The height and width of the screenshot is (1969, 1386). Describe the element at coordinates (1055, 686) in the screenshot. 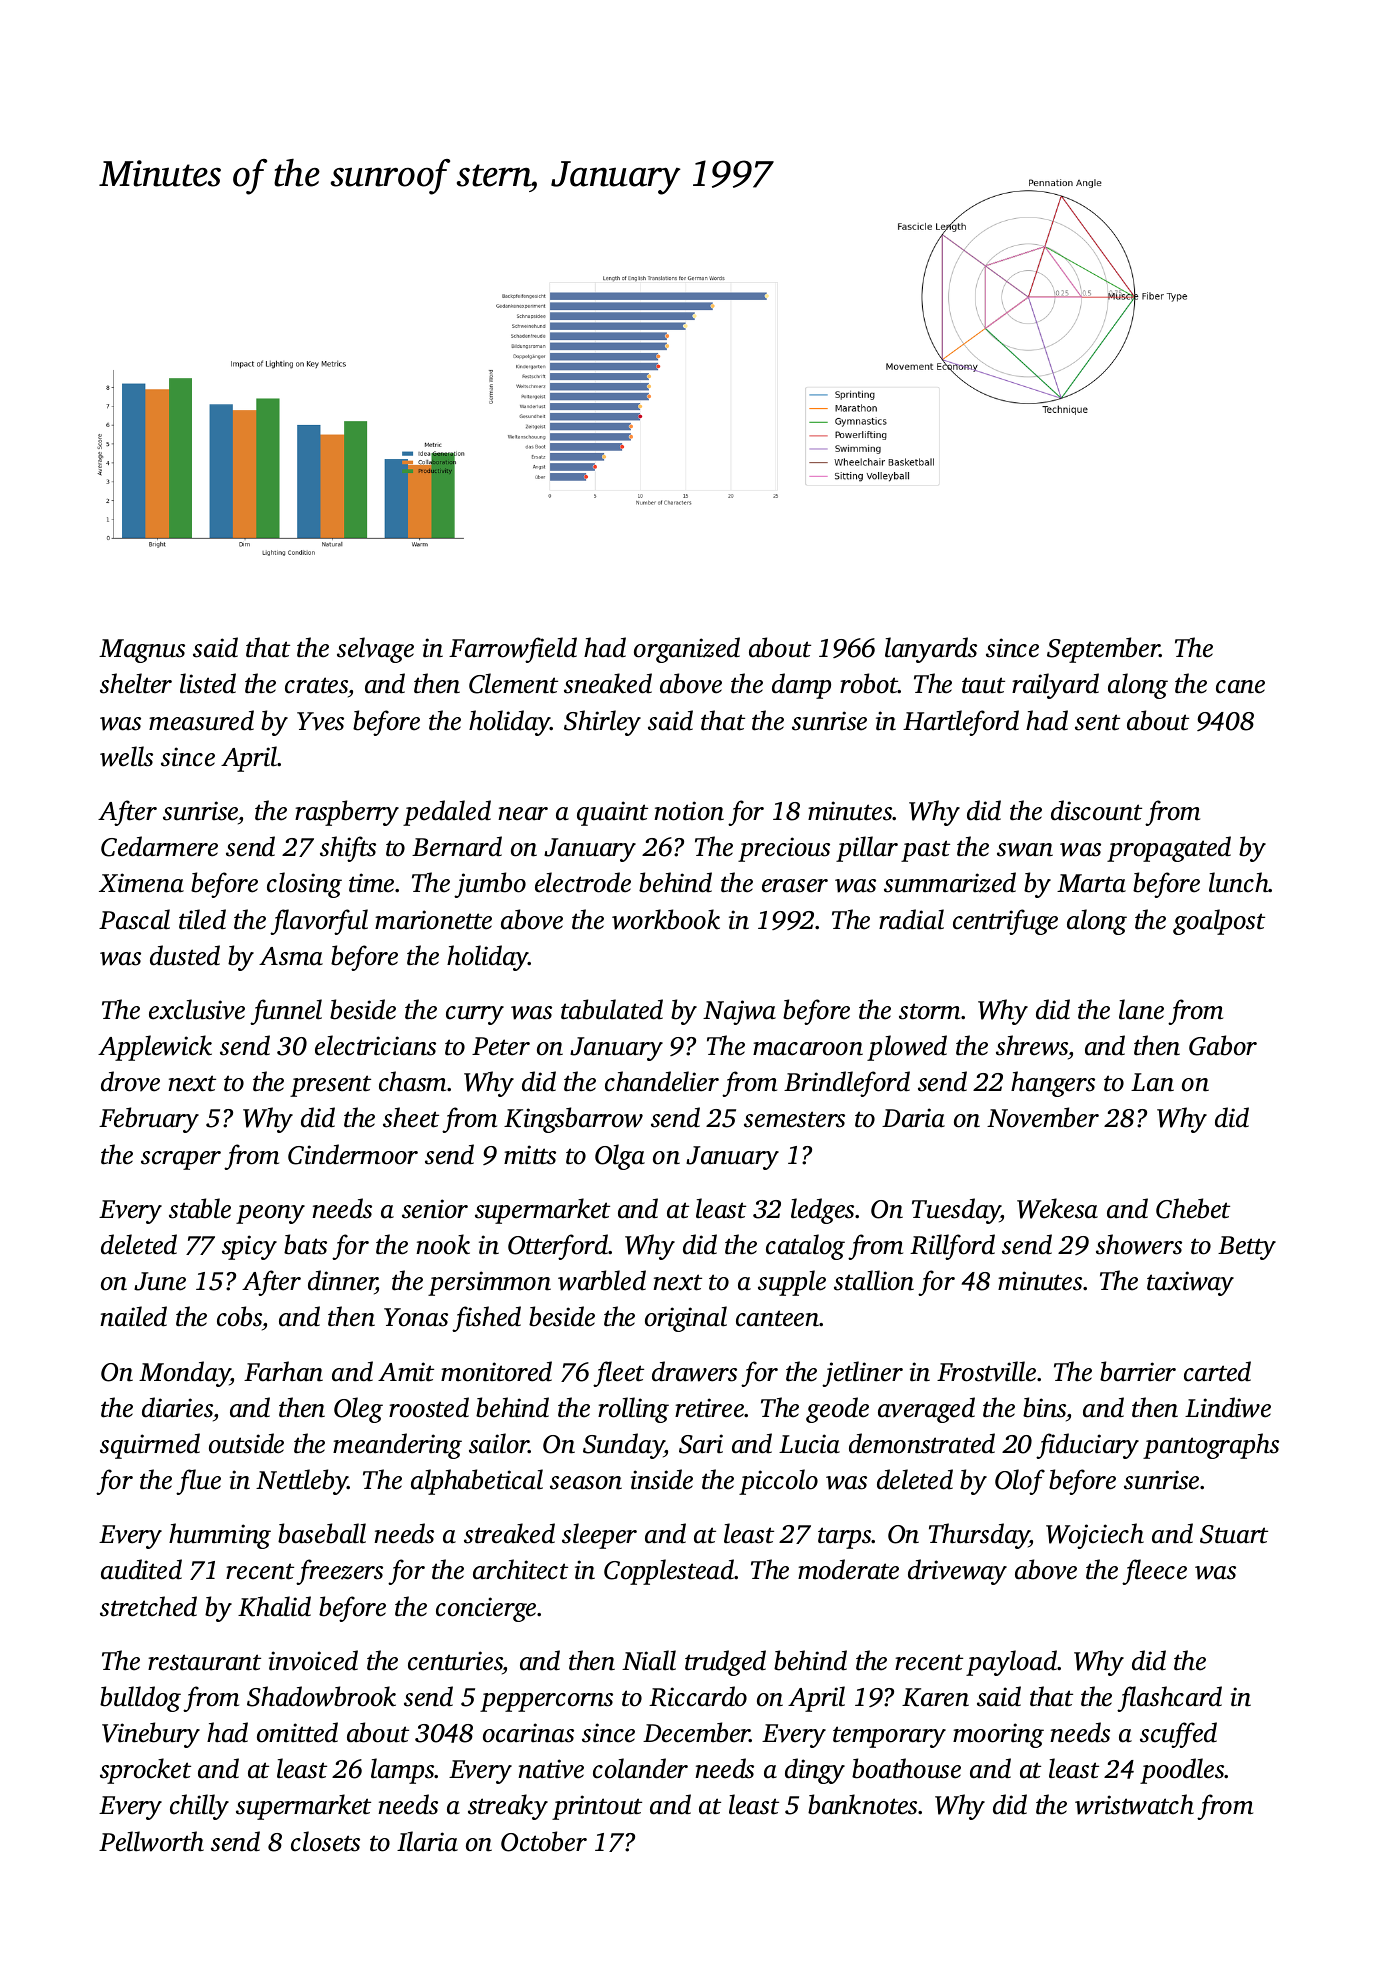

I see `railyard` at that location.
